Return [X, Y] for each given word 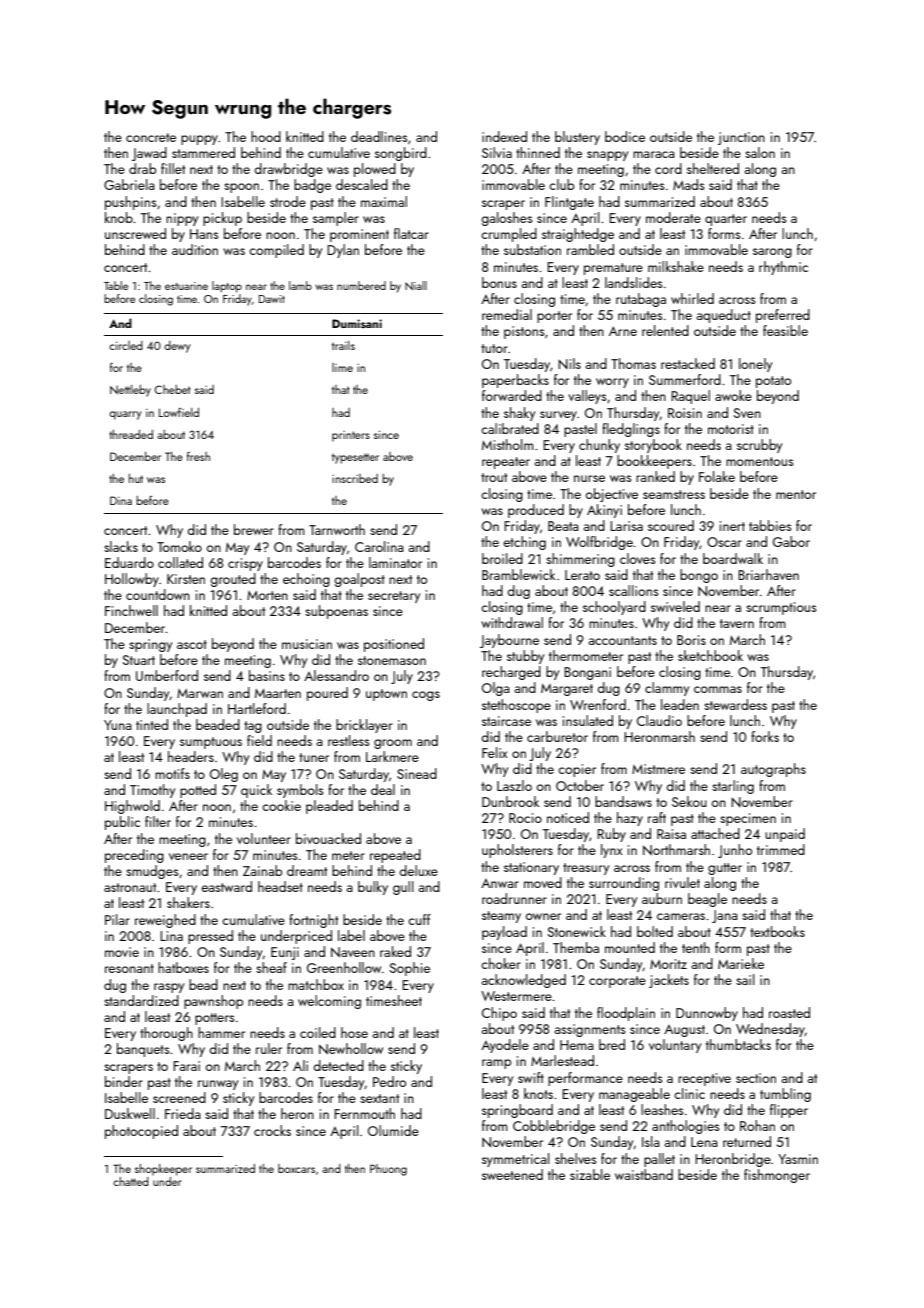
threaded [131, 434]
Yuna [118, 725]
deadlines [379, 136]
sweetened [512, 1174]
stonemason [392, 660]
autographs [773, 770]
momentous [759, 461]
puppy [199, 140]
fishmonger [777, 1176]
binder [124, 1081]
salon [760, 152]
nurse [589, 478]
